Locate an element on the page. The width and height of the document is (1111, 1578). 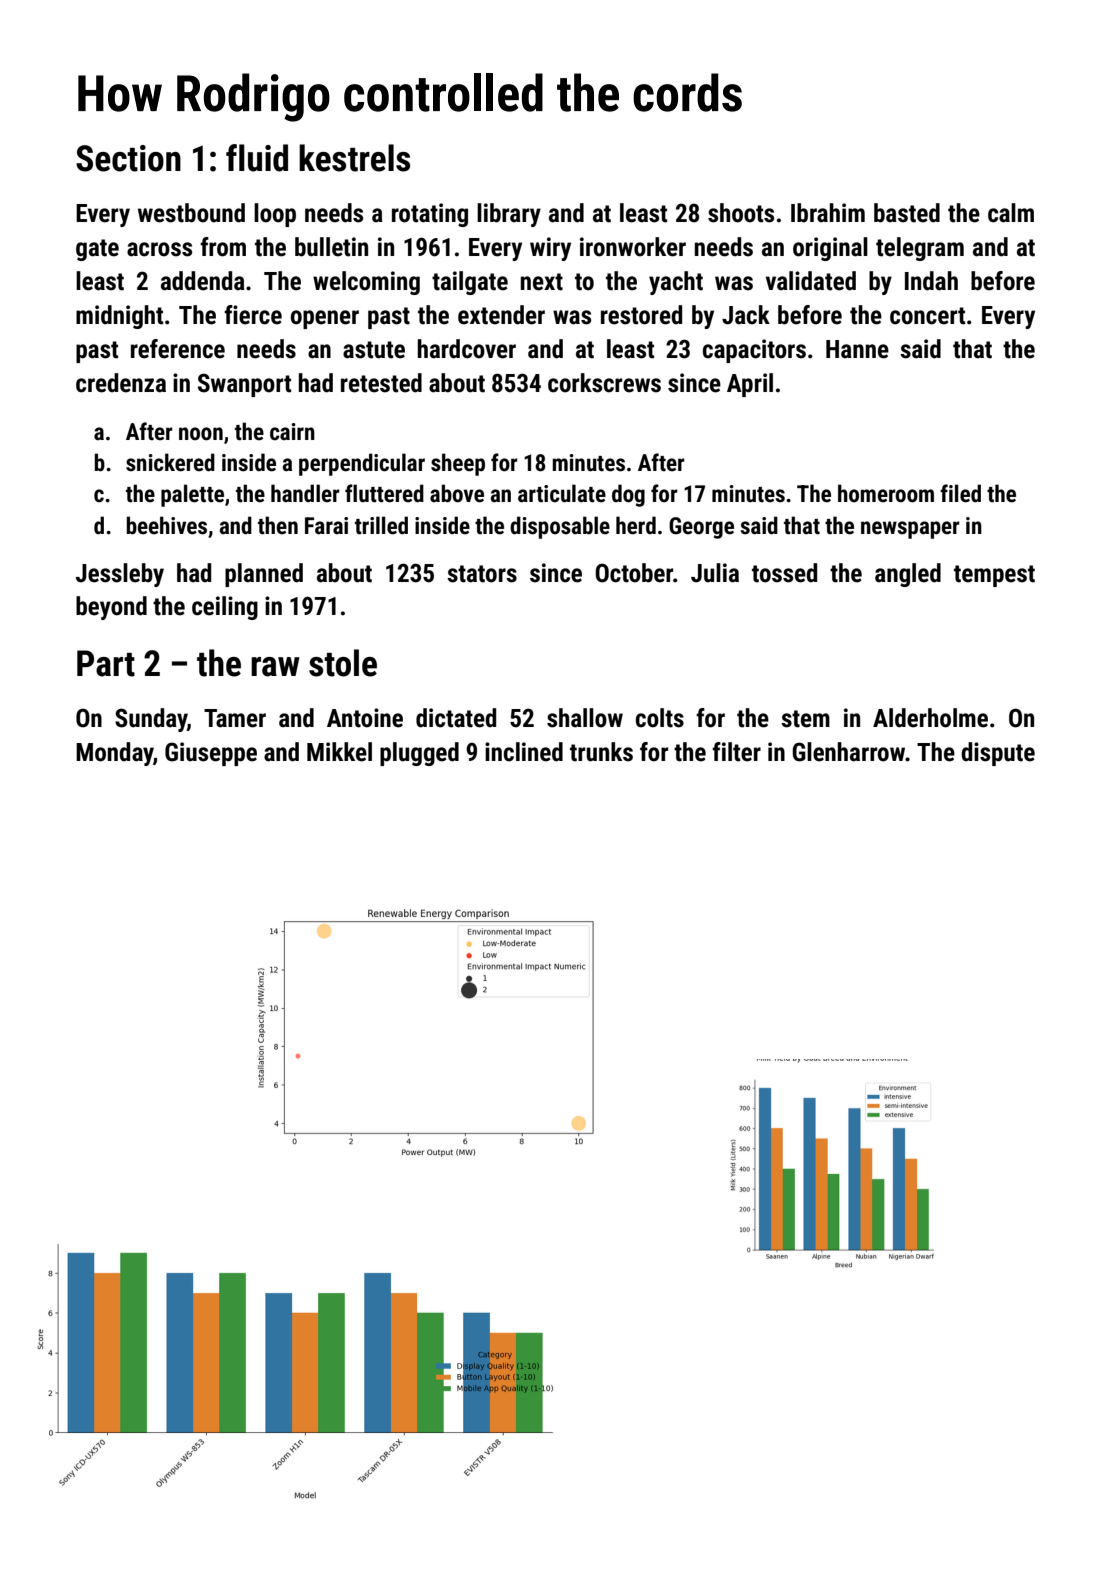
Tamer is located at coordinates (235, 718).
